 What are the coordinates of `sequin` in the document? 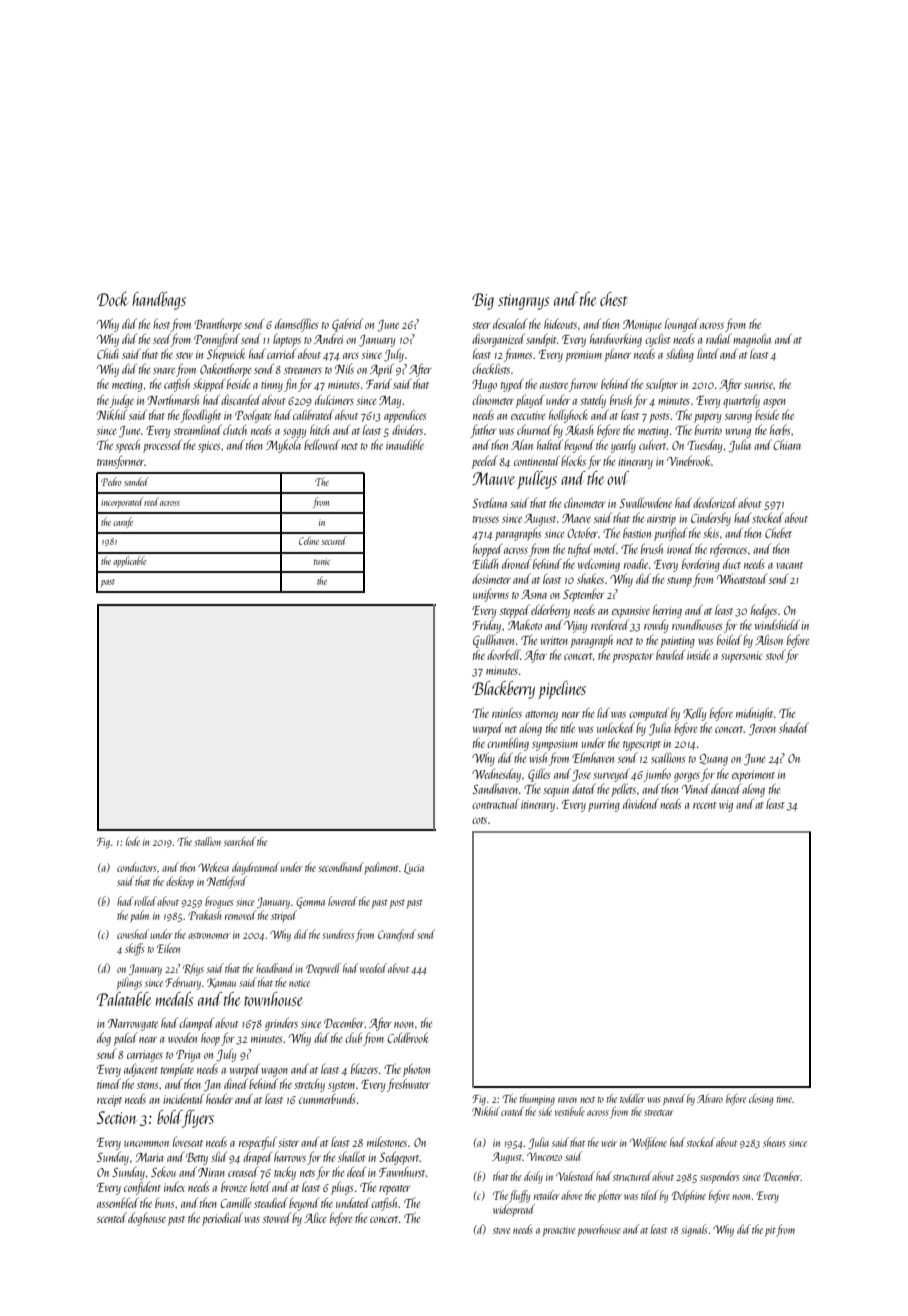 It's located at (556, 791).
